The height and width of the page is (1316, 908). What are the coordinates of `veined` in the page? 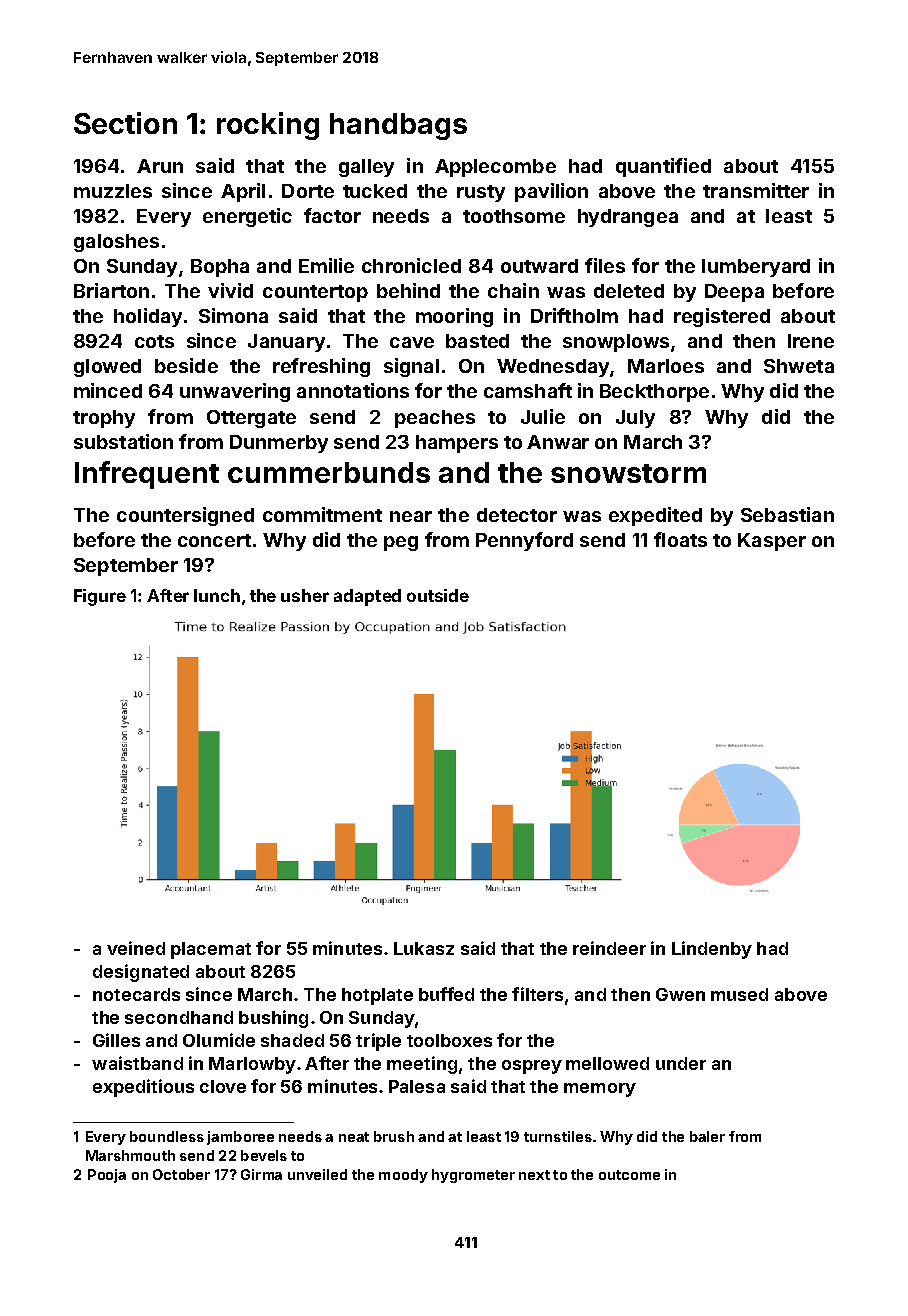 It's located at (136, 948).
